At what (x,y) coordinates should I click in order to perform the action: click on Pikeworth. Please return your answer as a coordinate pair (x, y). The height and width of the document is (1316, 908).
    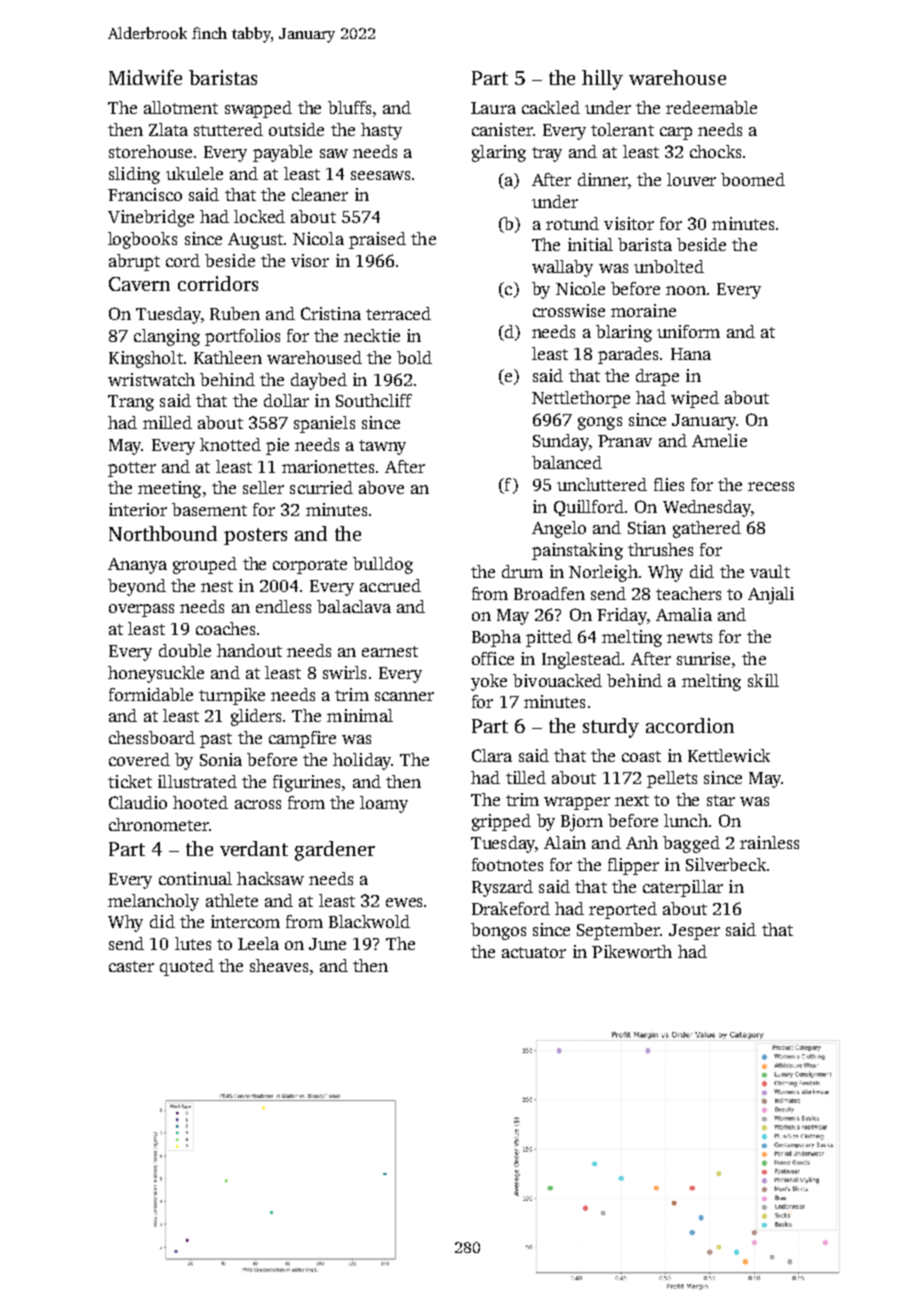
    Looking at the image, I should click on (632, 951).
